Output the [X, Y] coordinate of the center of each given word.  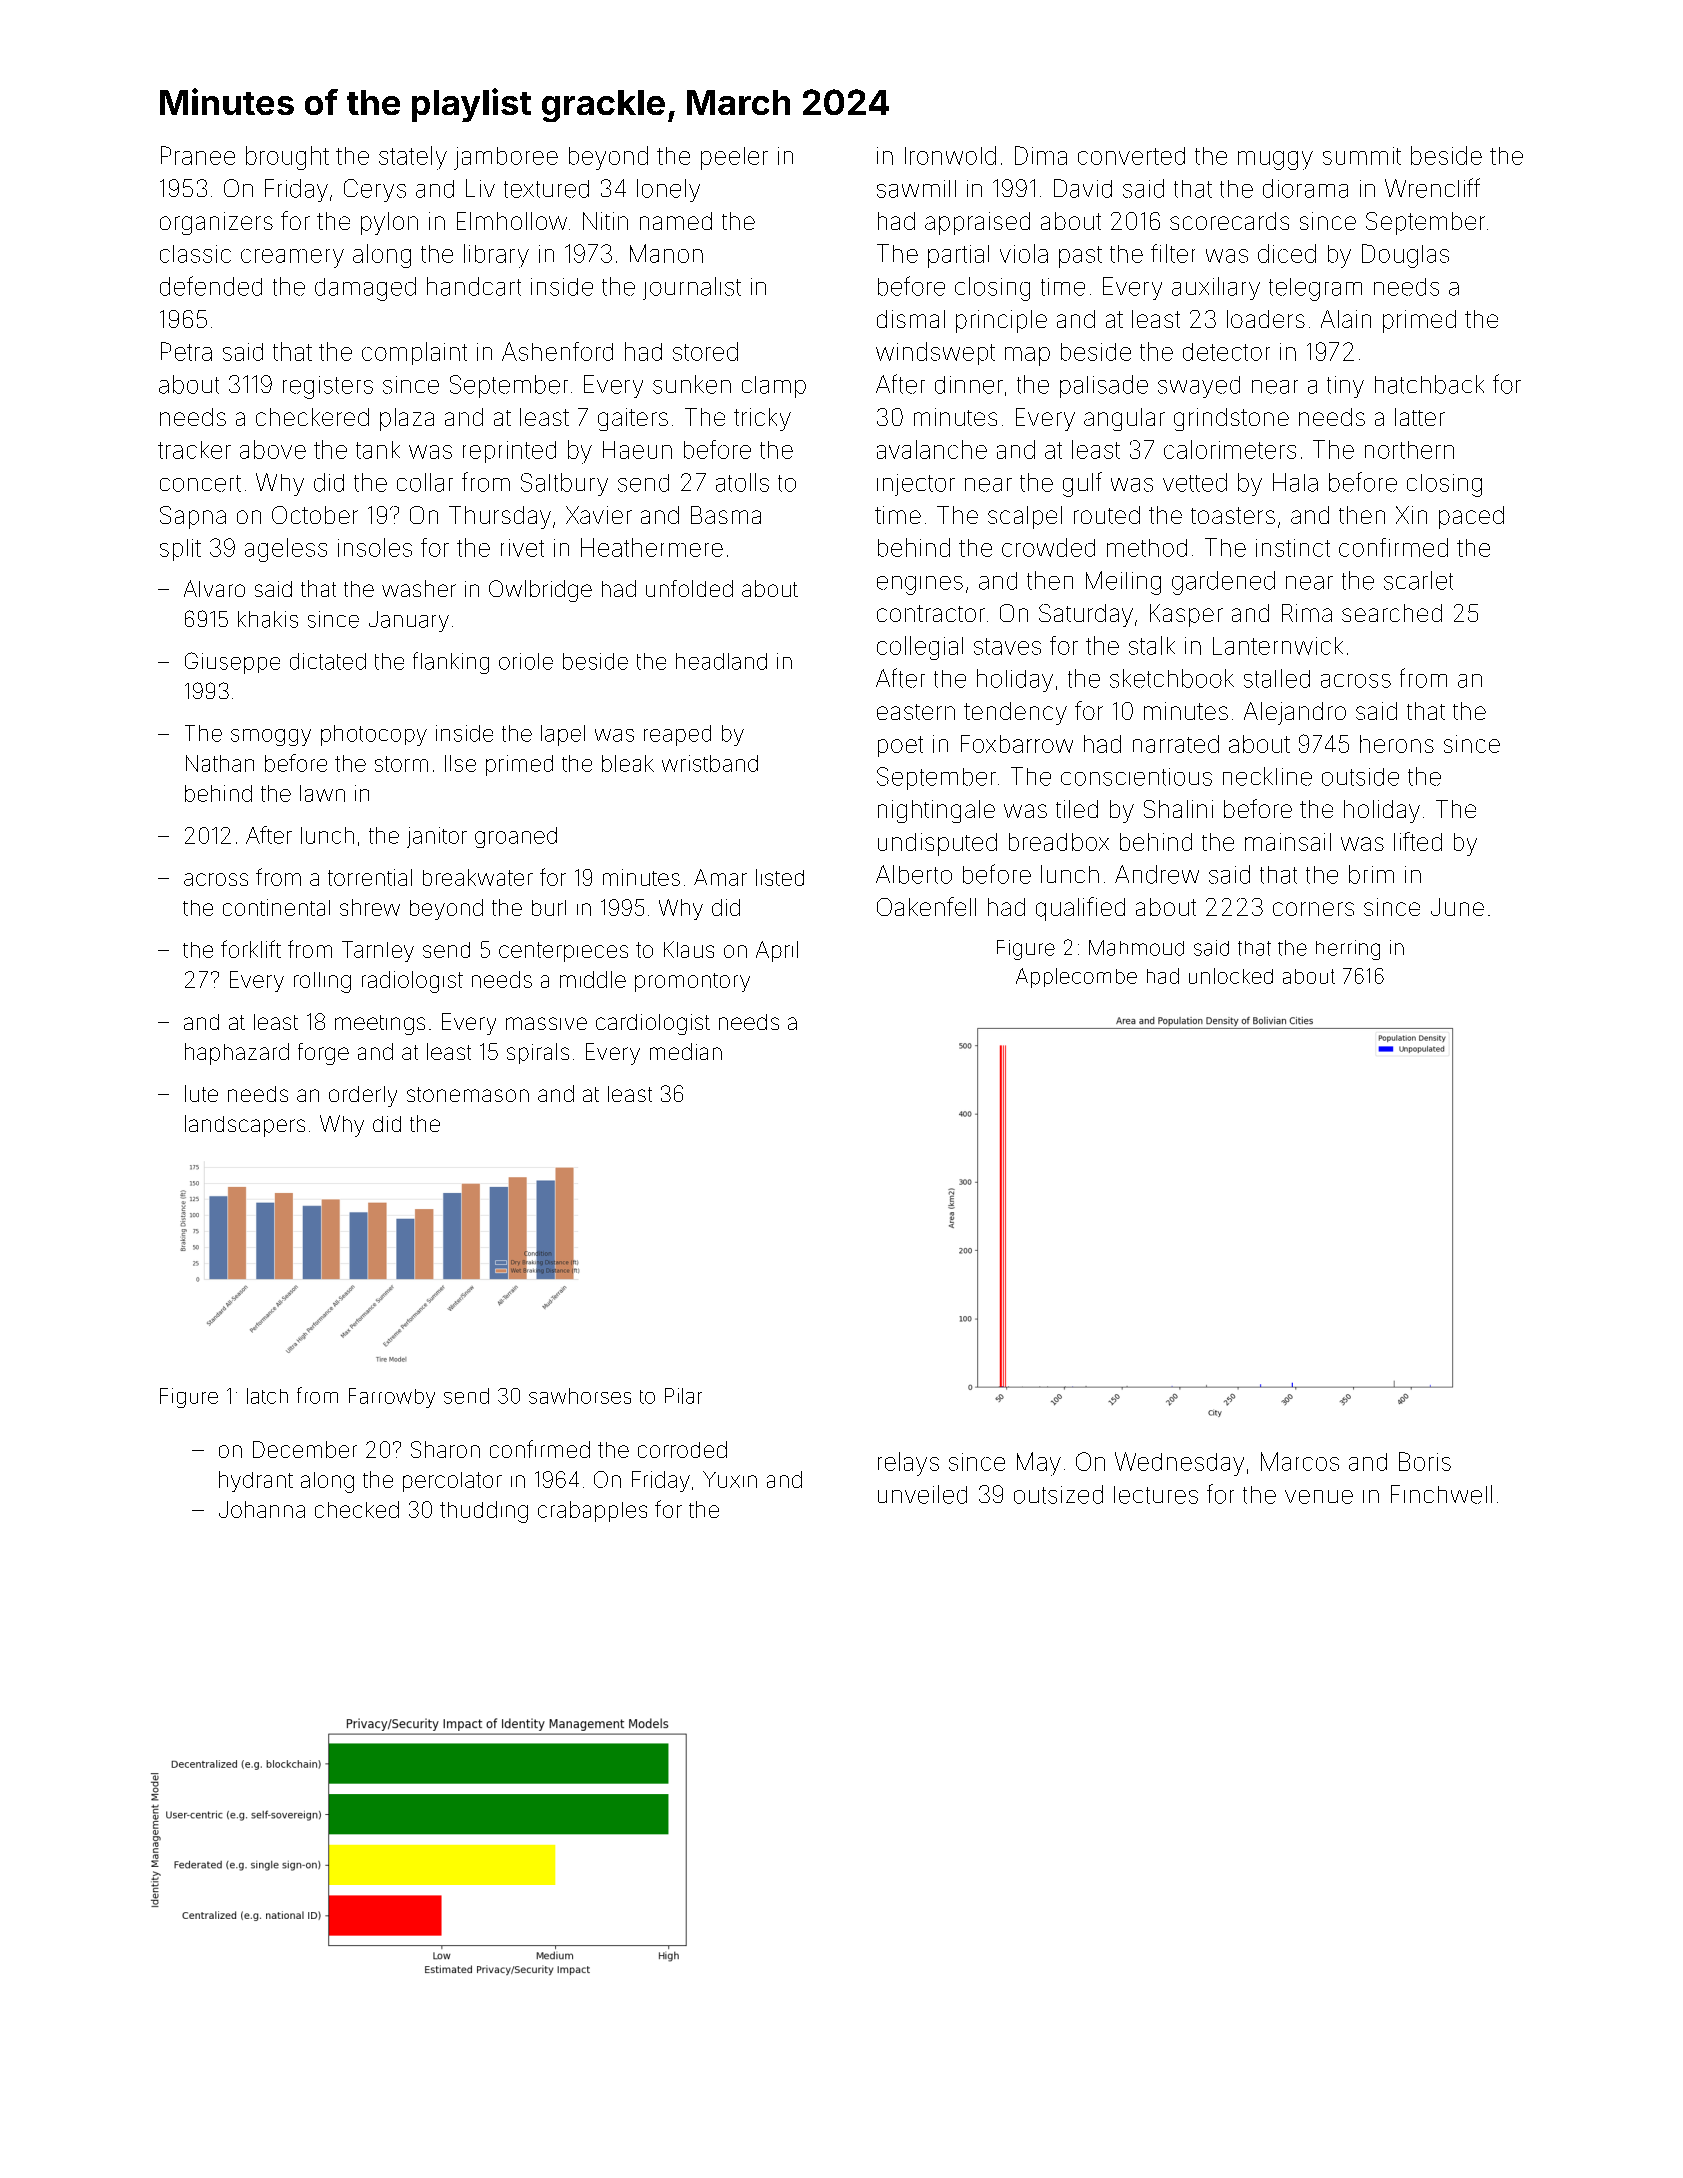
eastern [916, 712]
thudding [484, 1512]
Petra [186, 351]
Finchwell [1441, 1494]
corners [1313, 909]
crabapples [592, 1511]
